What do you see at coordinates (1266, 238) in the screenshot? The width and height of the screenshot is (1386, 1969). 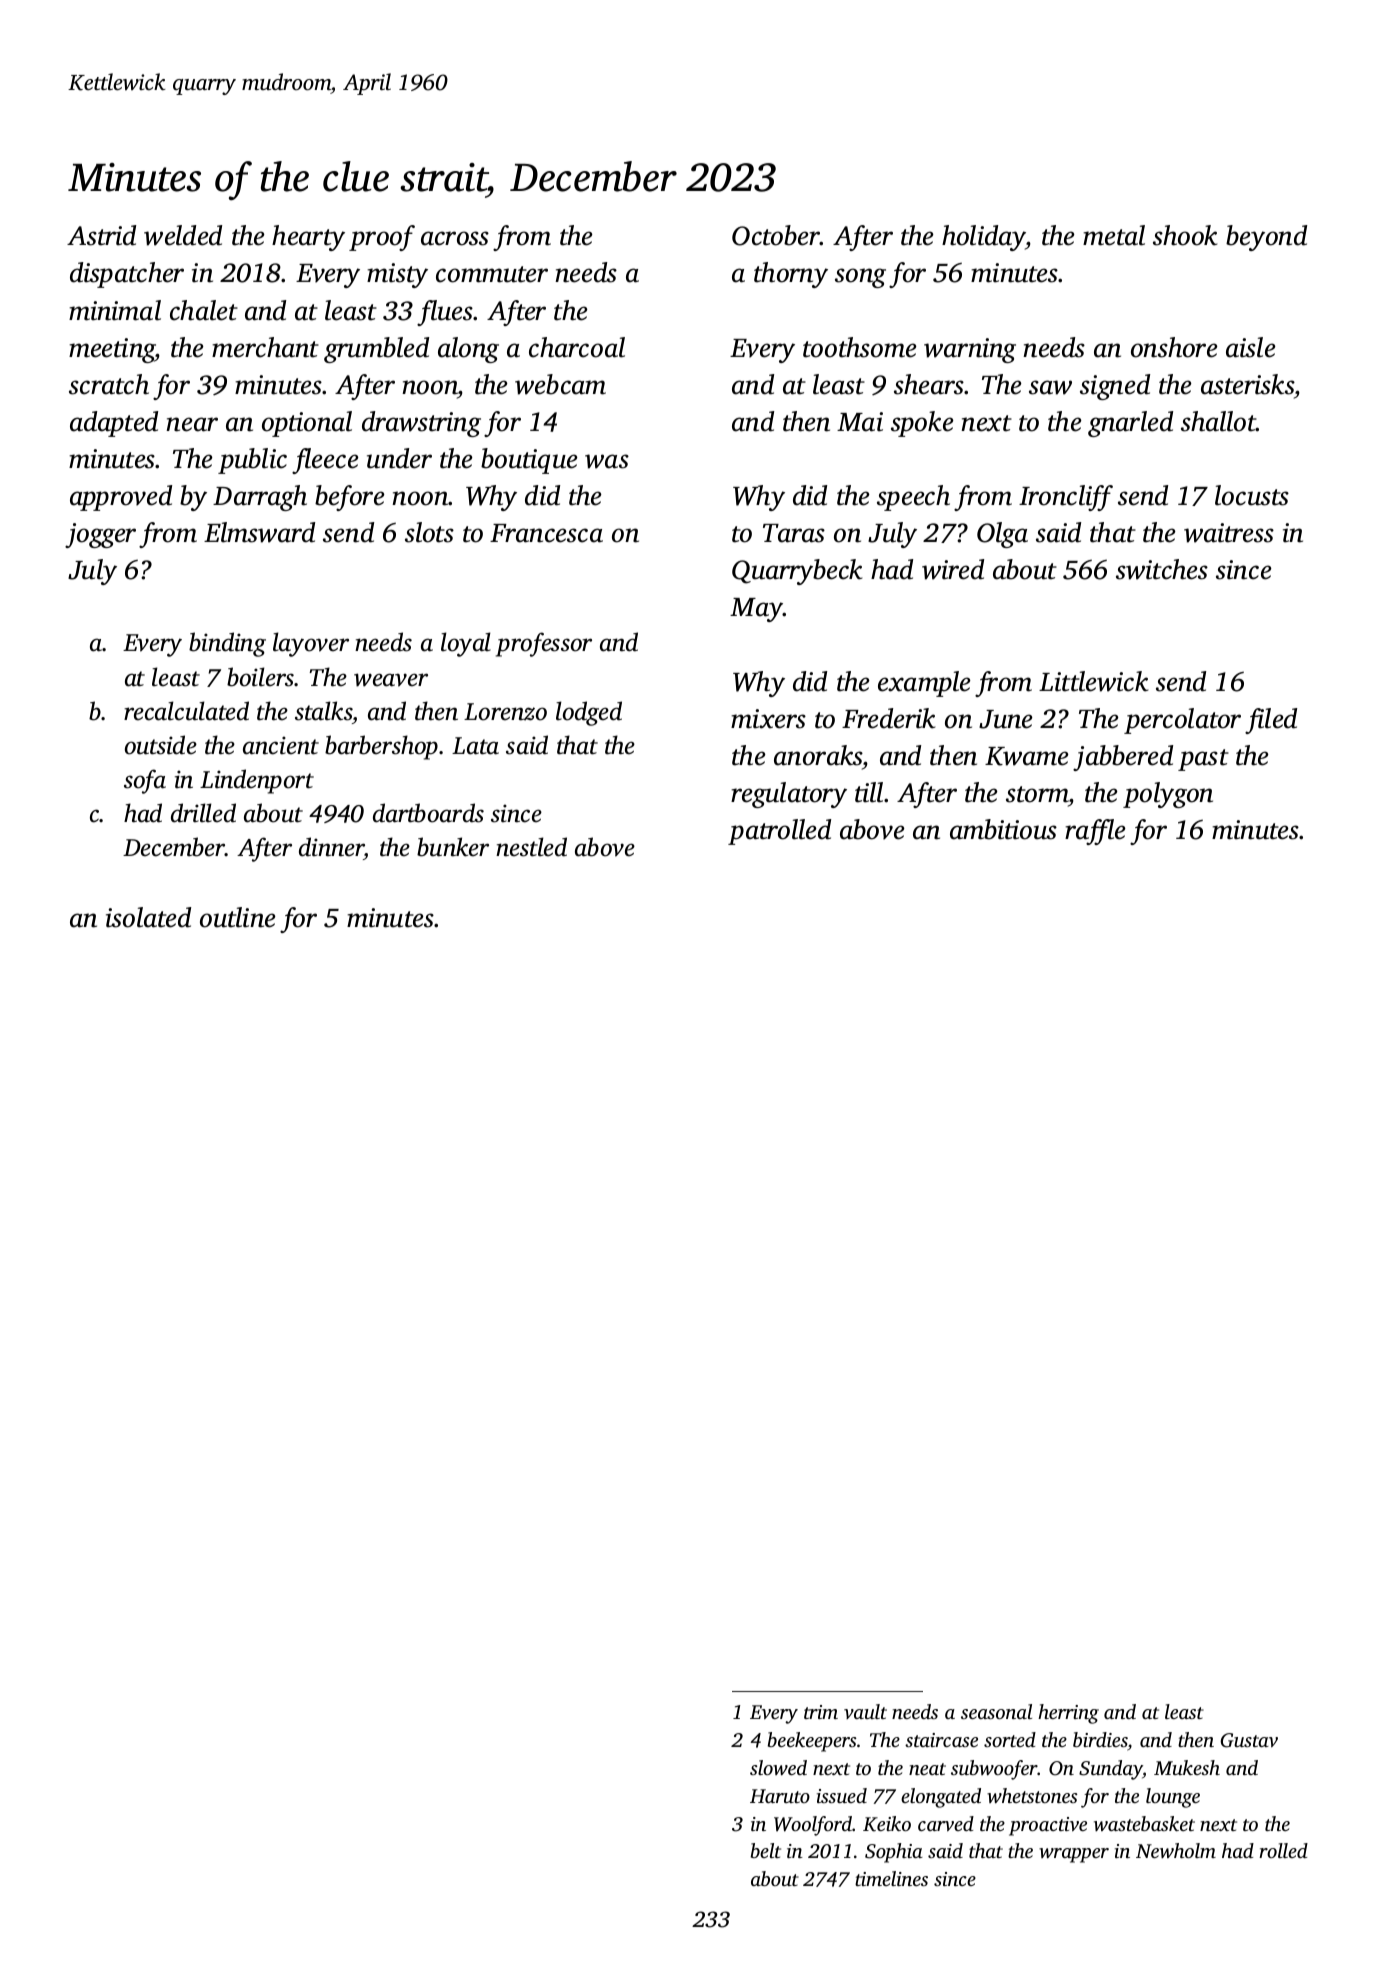 I see `beyond` at bounding box center [1266, 238].
